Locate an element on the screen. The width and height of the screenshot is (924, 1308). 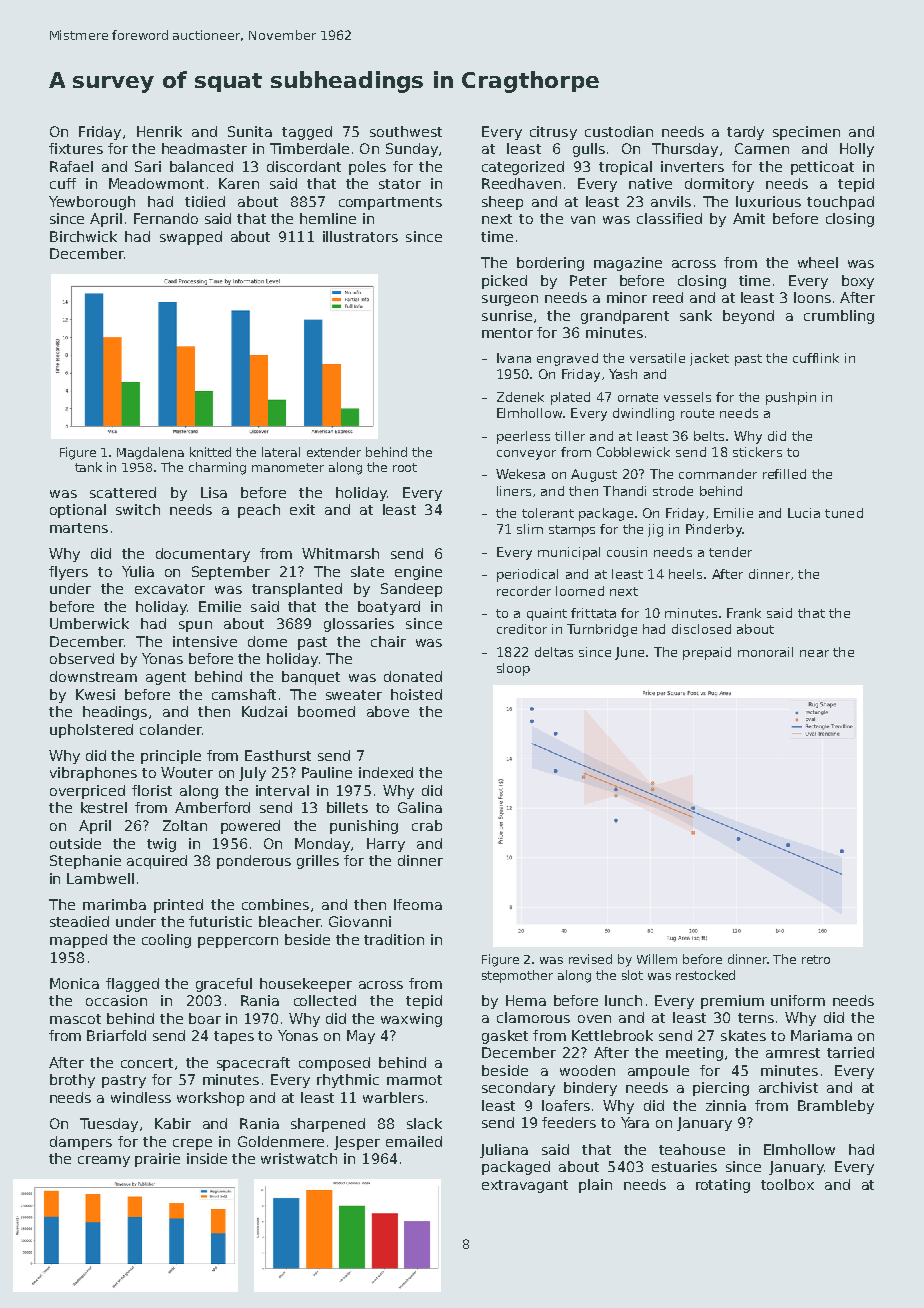
tagged is located at coordinates (307, 133).
